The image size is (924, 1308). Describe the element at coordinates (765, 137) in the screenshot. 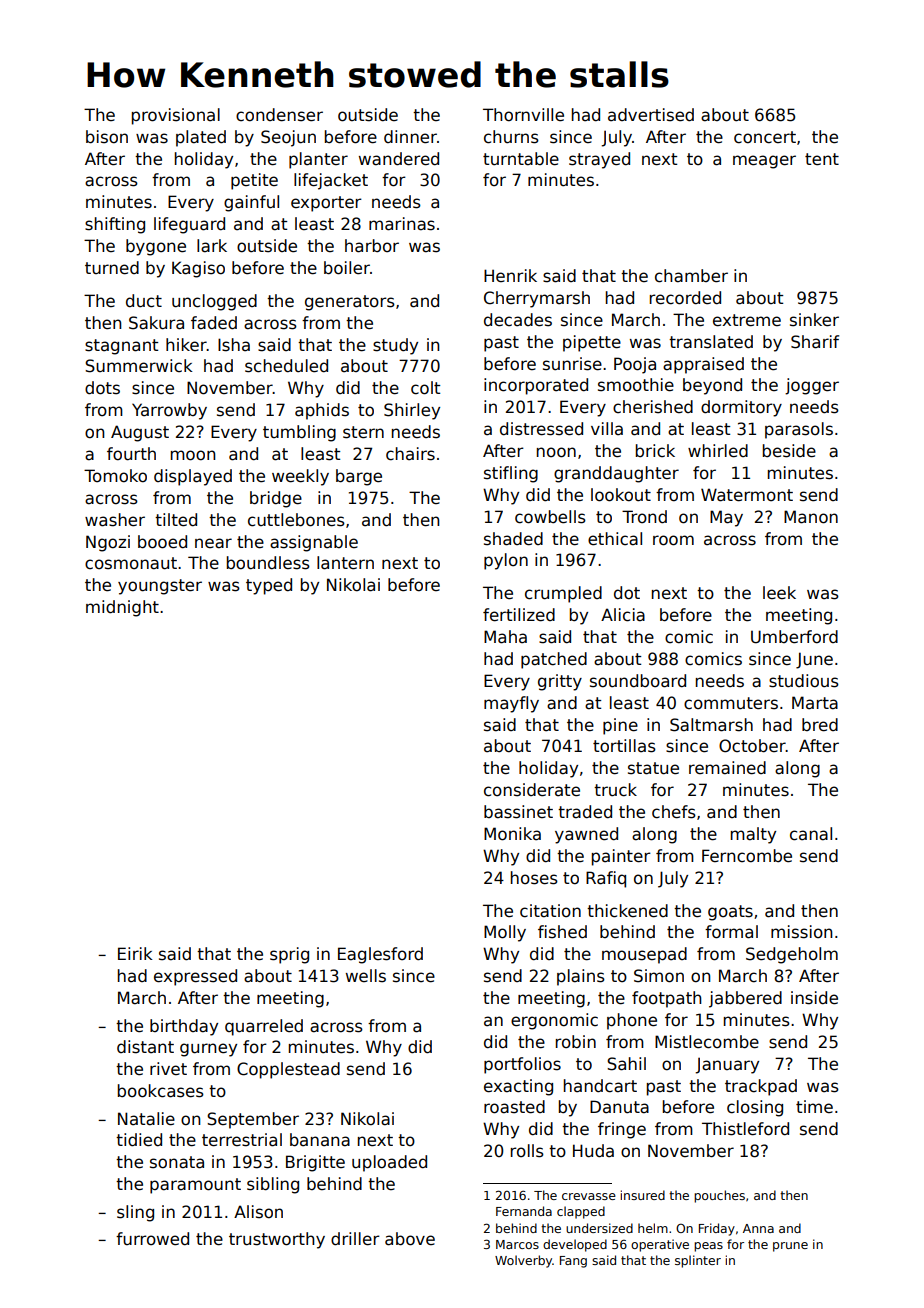

I see `concert` at that location.
